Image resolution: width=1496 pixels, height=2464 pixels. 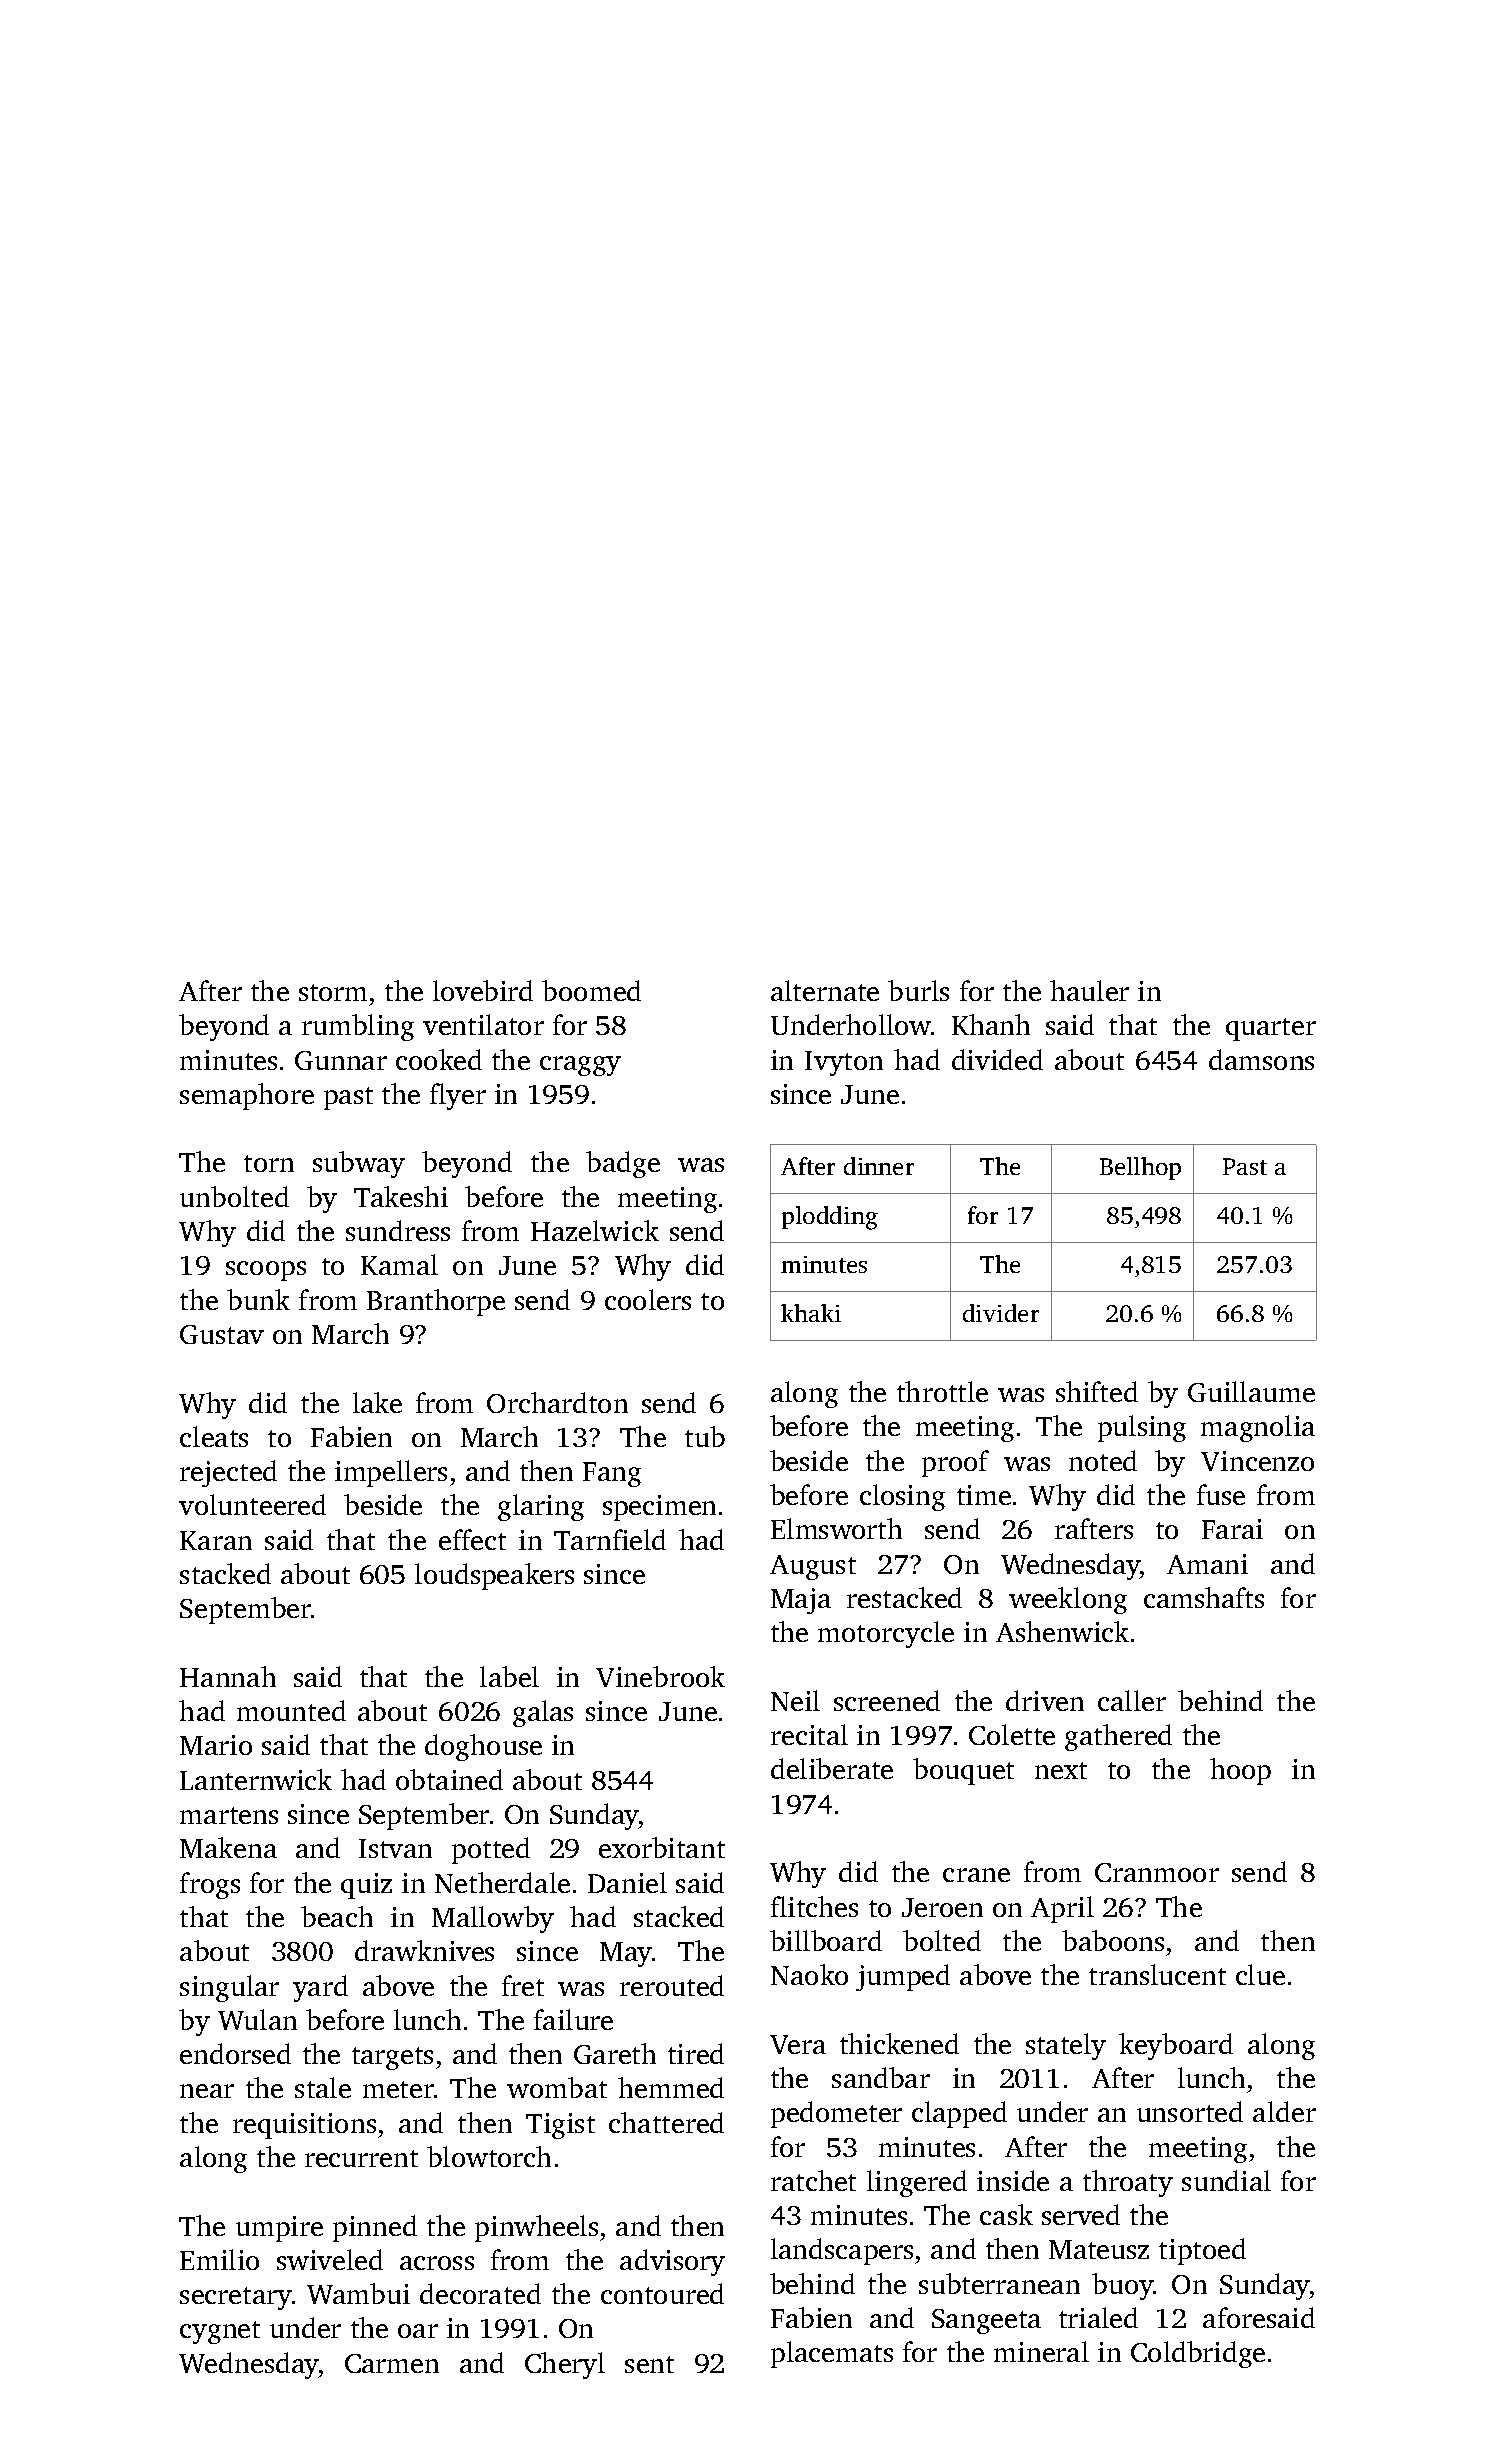 I want to click on Karan, so click(x=216, y=1540).
